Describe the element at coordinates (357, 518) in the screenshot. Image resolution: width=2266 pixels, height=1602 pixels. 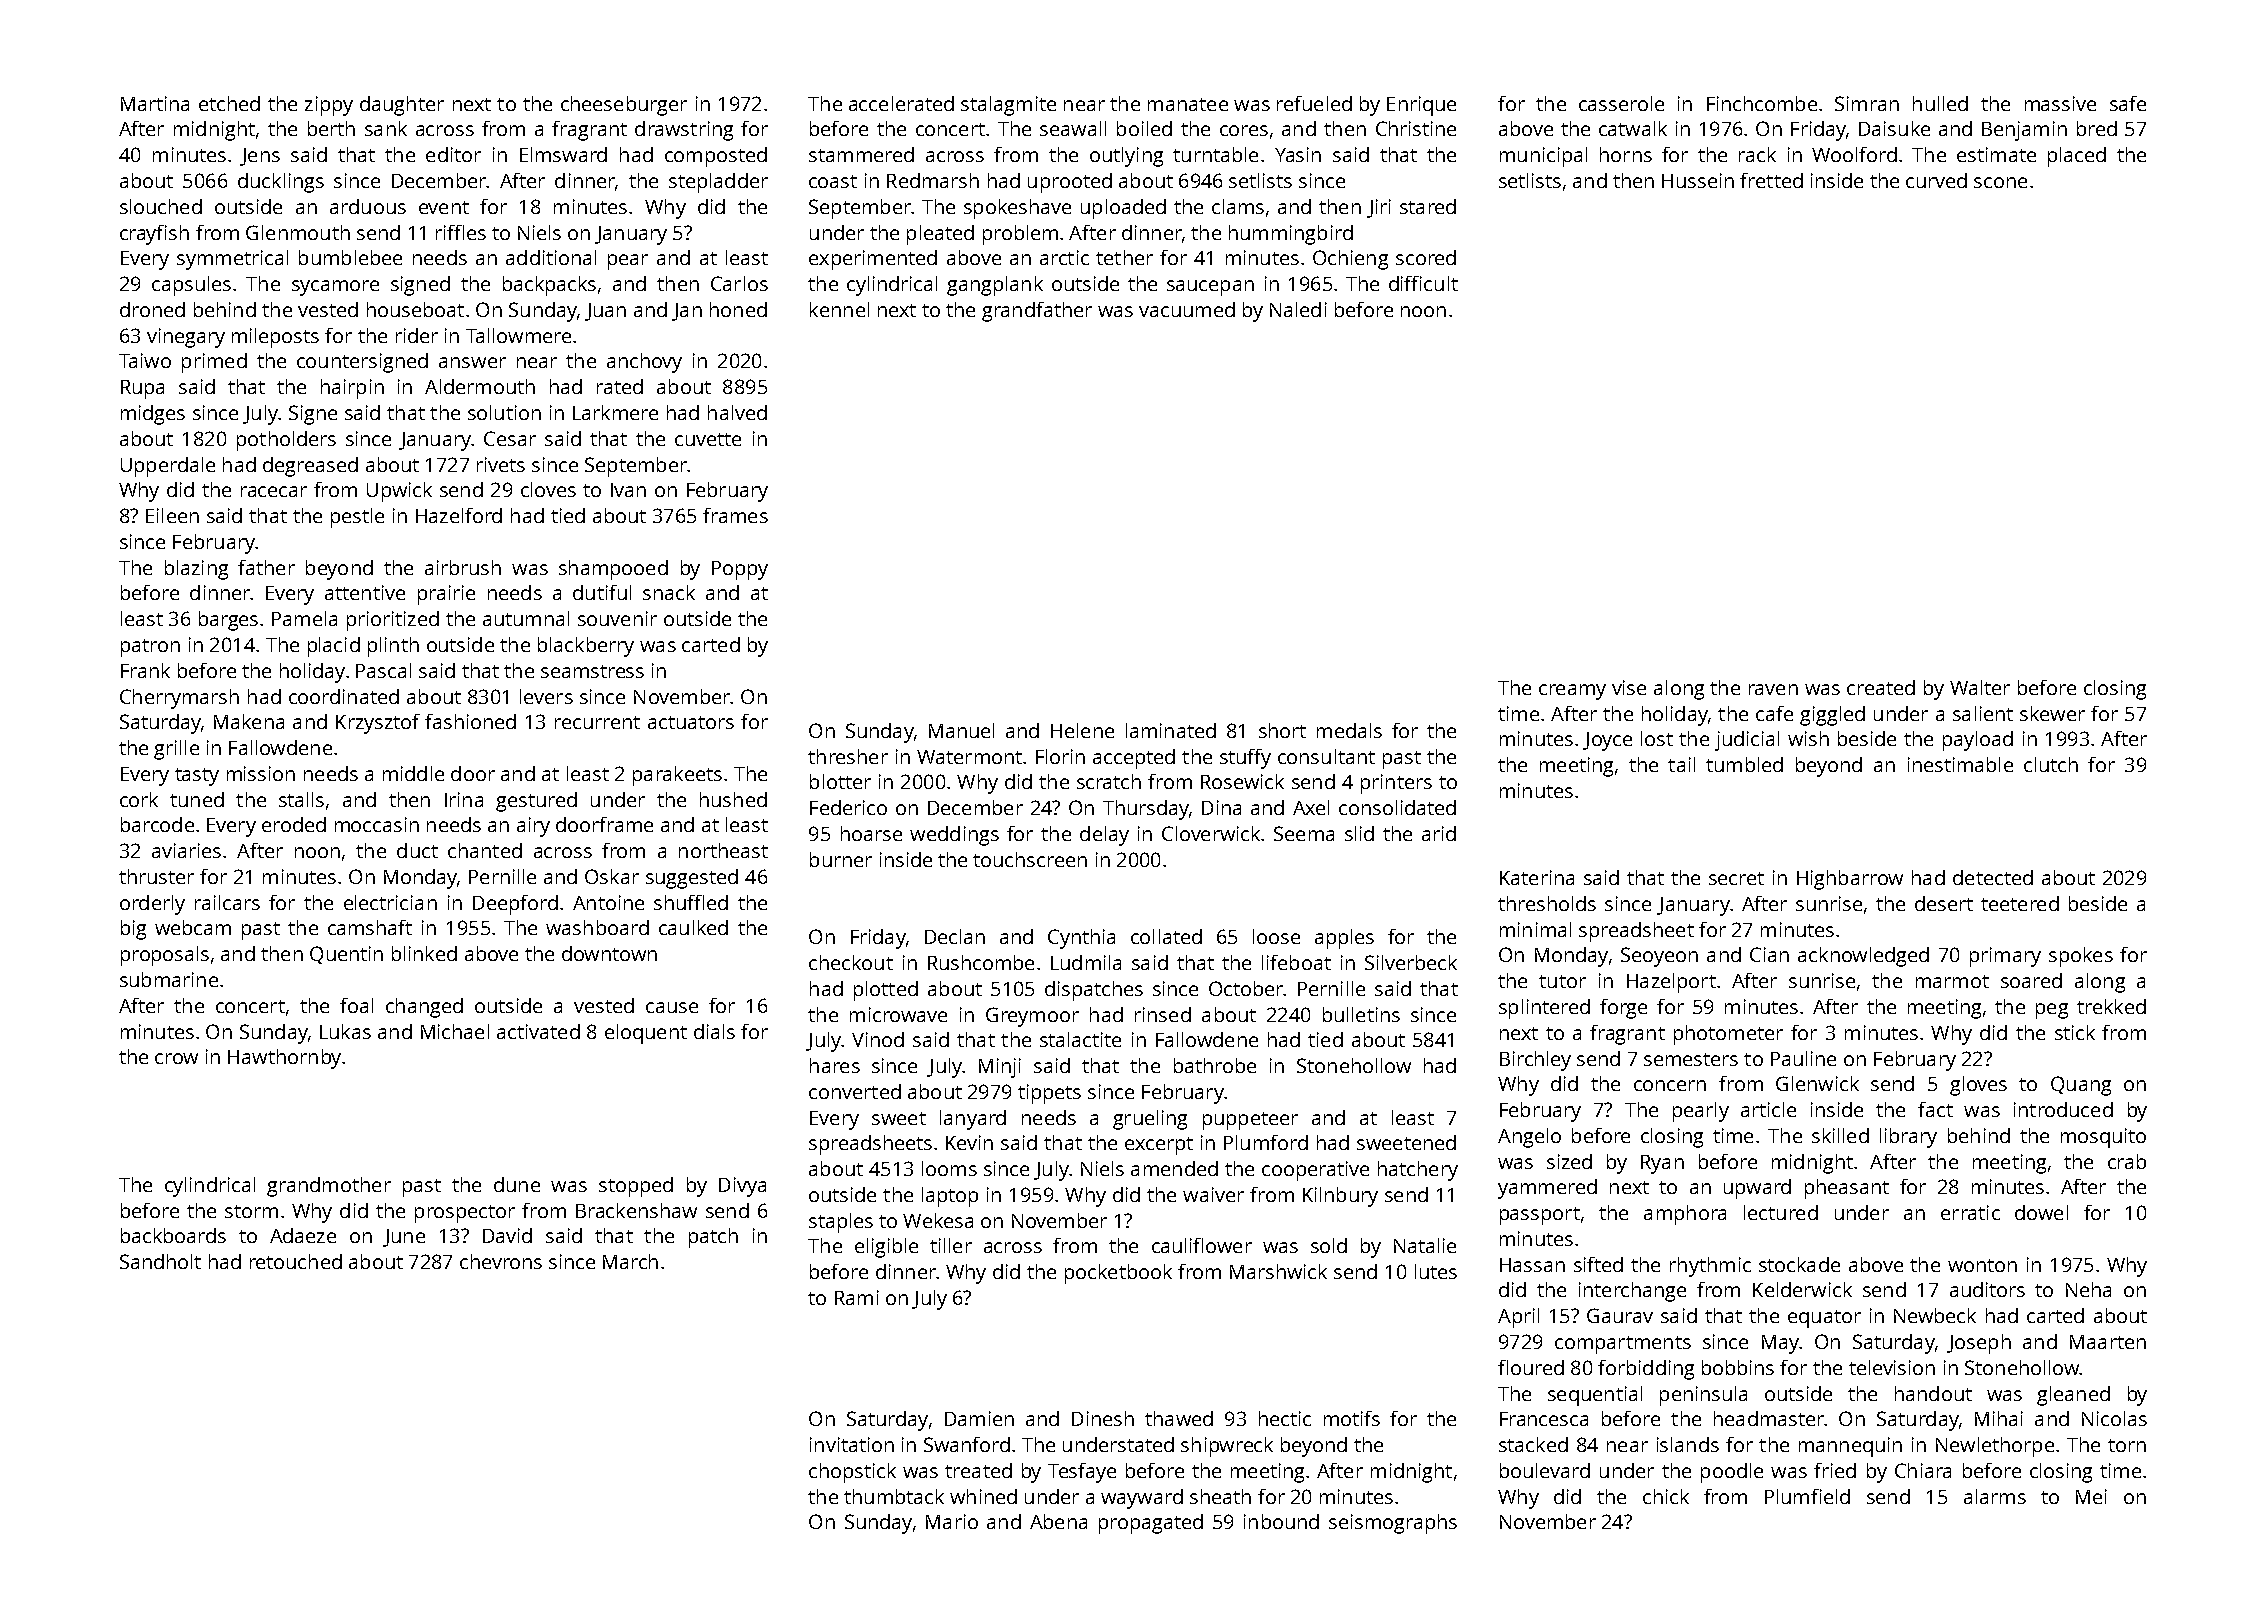
I see `pestle` at that location.
